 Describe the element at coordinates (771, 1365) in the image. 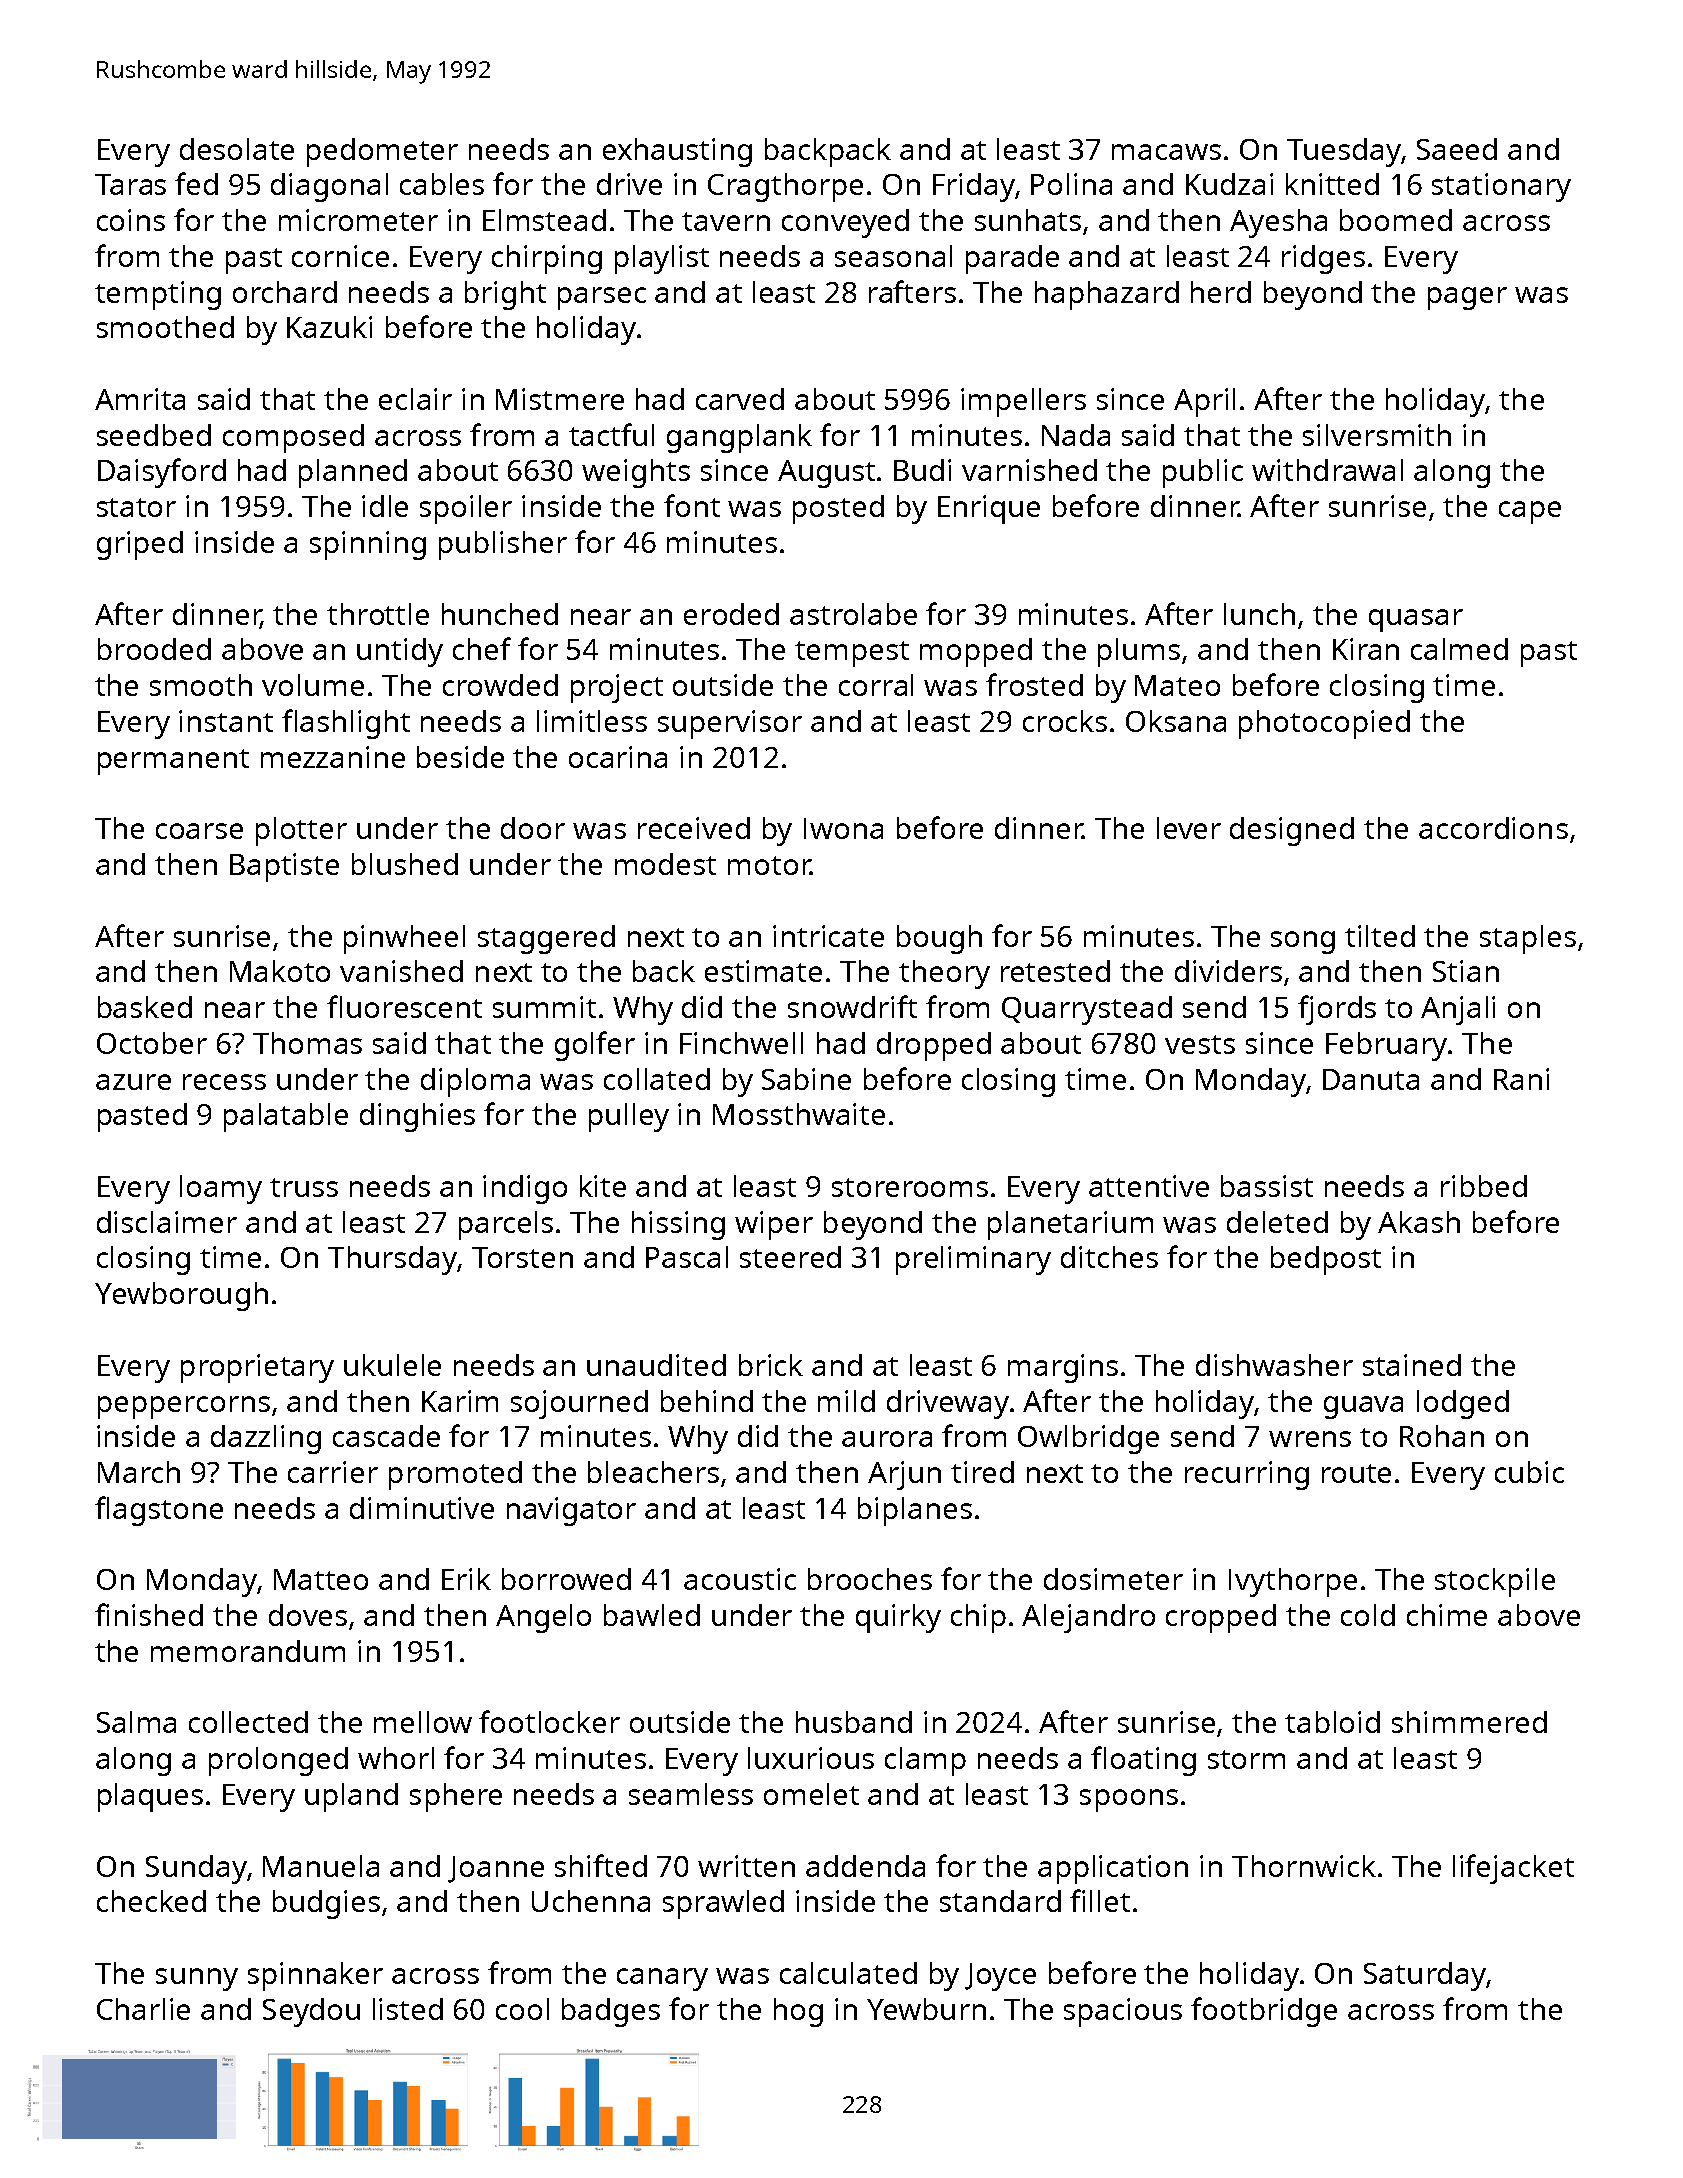

I see `brick` at that location.
